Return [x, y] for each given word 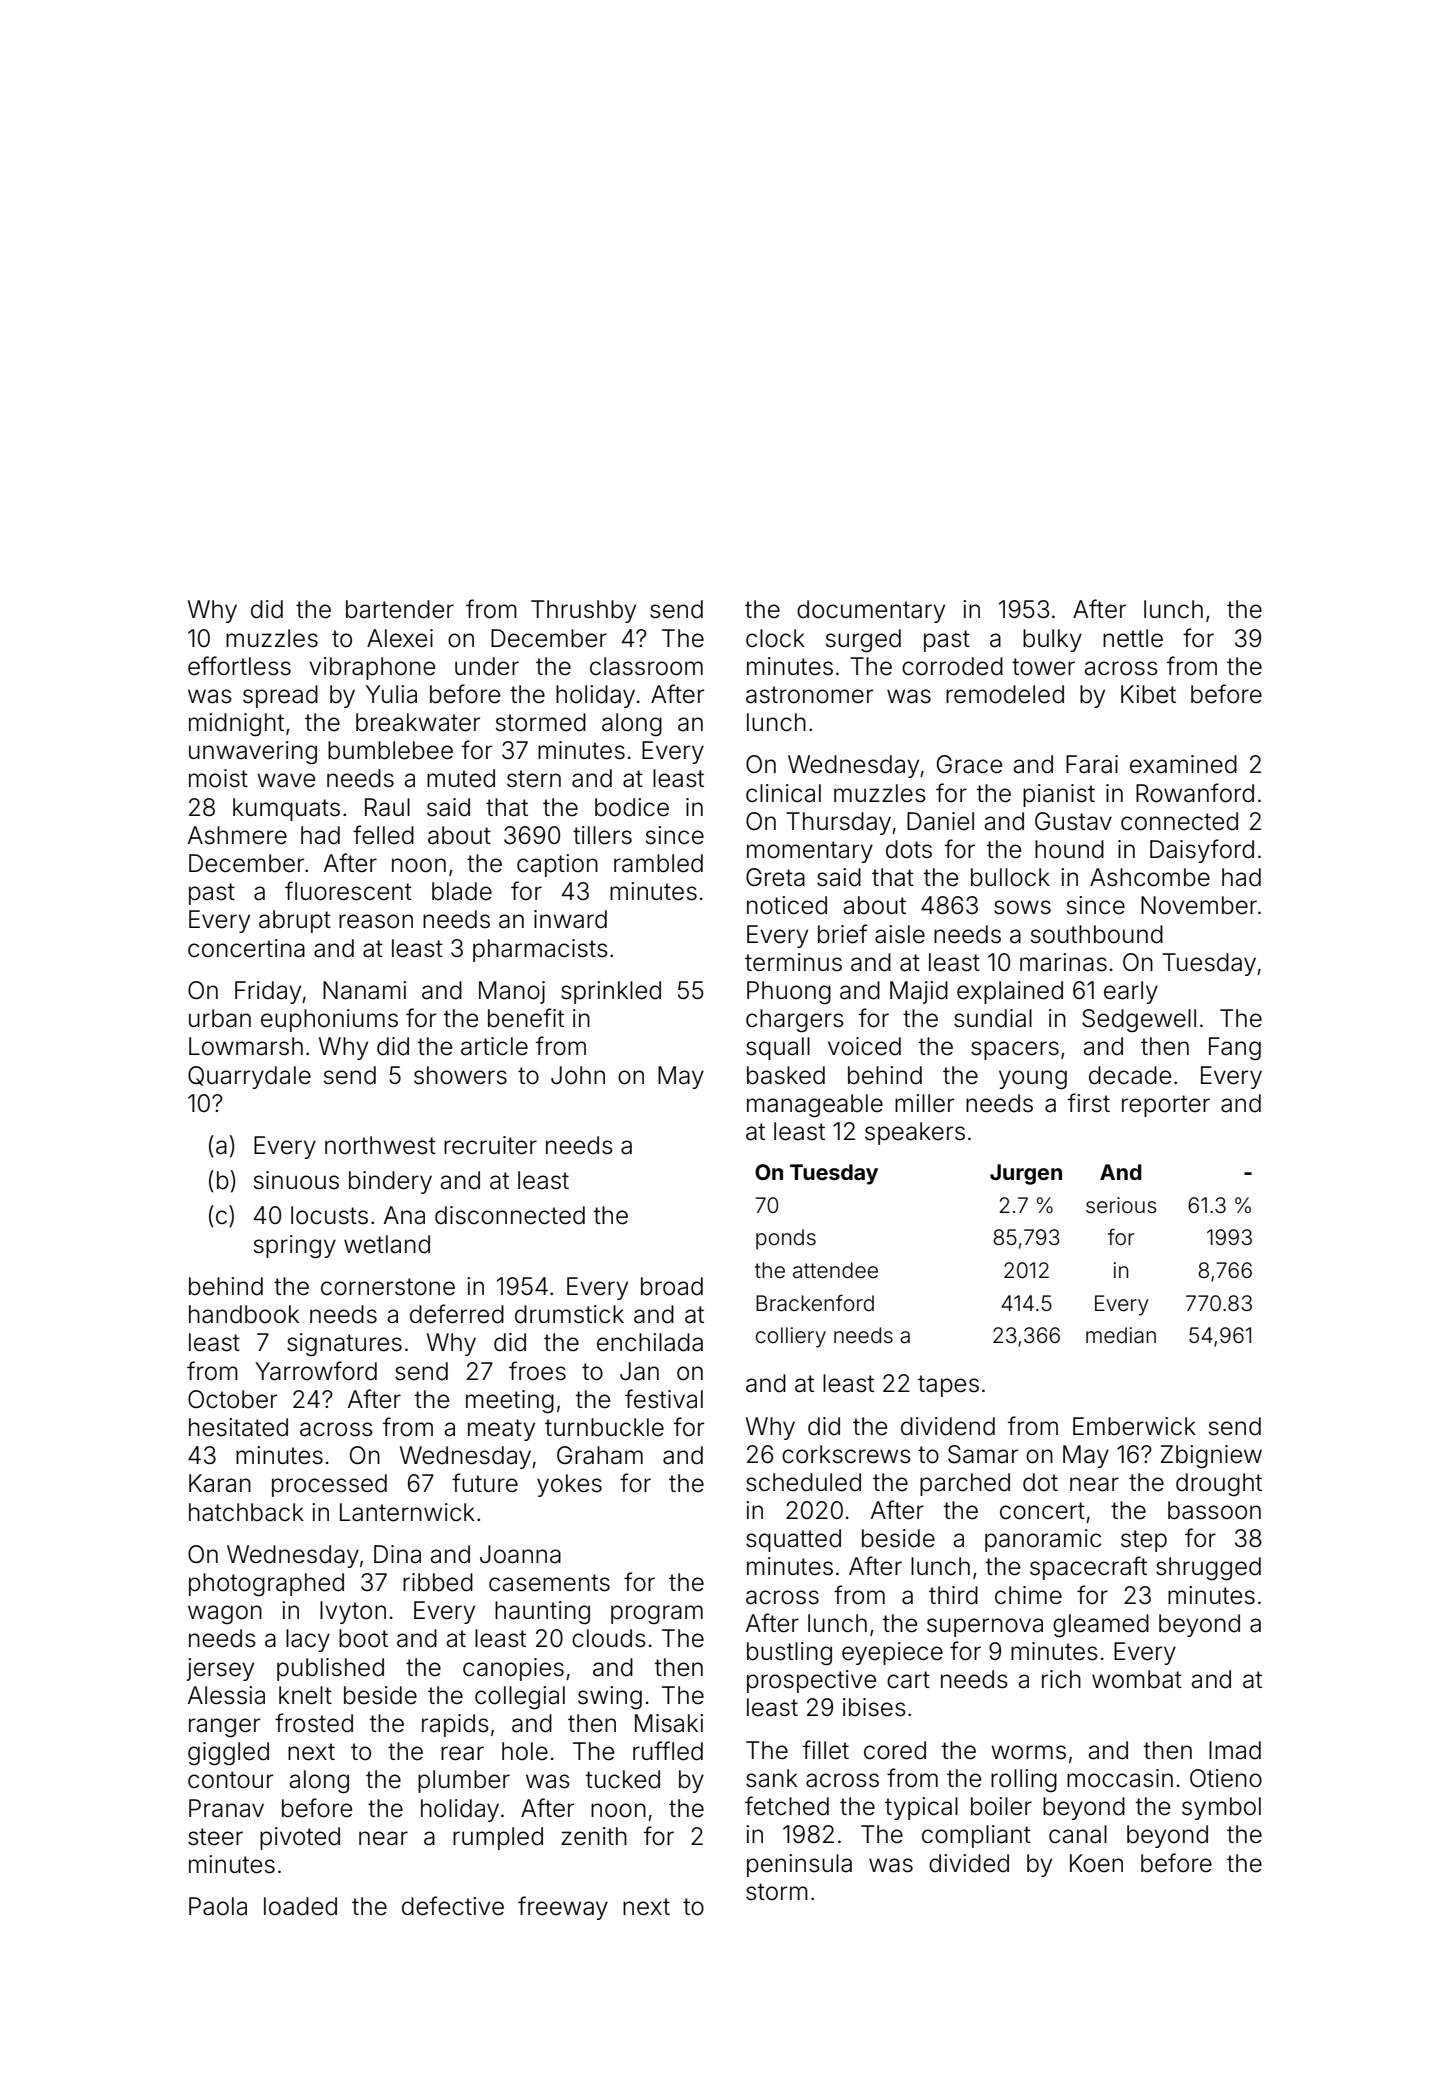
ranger [224, 1728]
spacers [1015, 1050]
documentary [871, 611]
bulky [1052, 640]
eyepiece [892, 1653]
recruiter [490, 1145]
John [578, 1075]
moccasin [1120, 1778]
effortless [239, 666]
